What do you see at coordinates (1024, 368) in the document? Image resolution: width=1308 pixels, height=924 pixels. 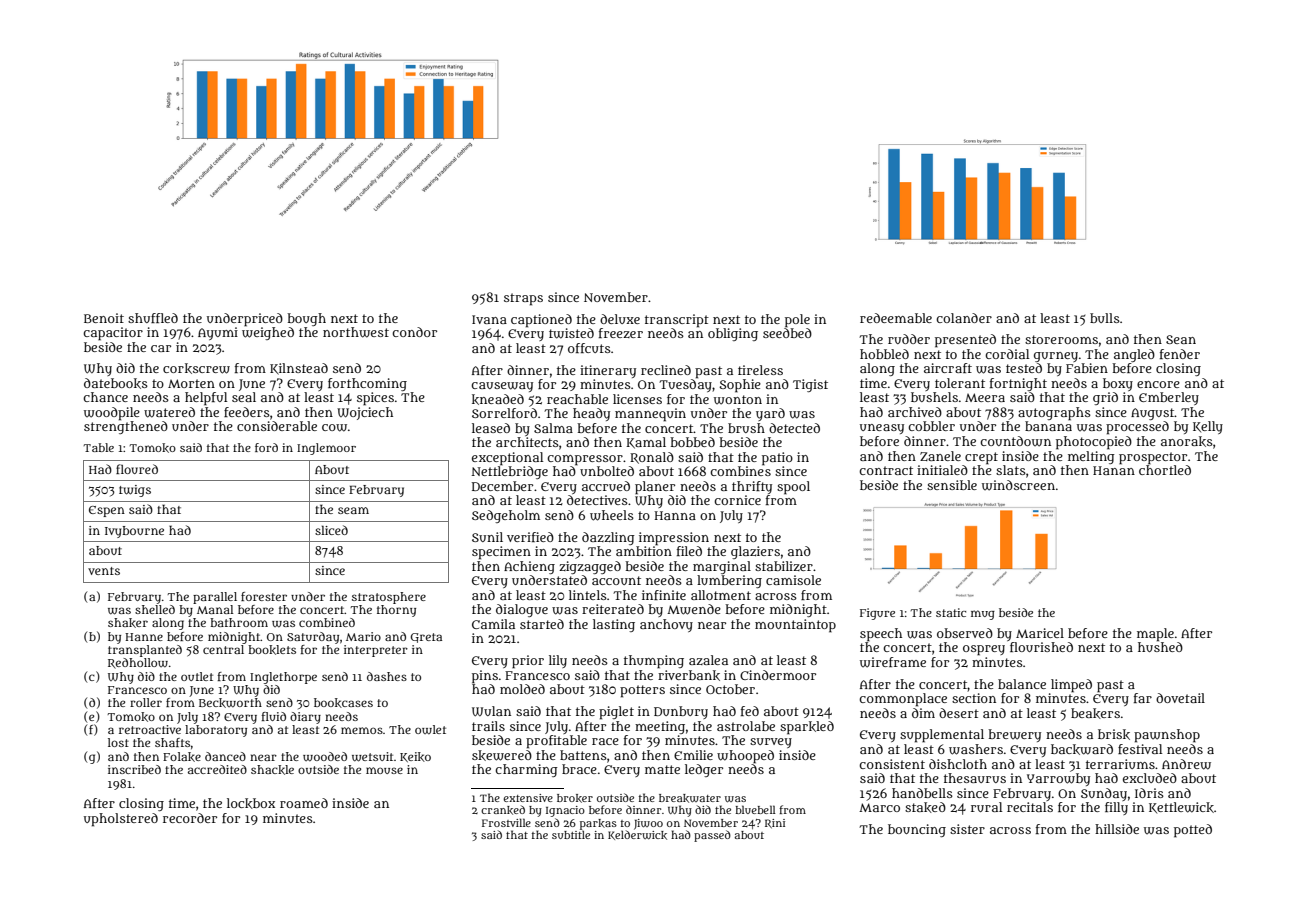 I see `tested` at bounding box center [1024, 368].
